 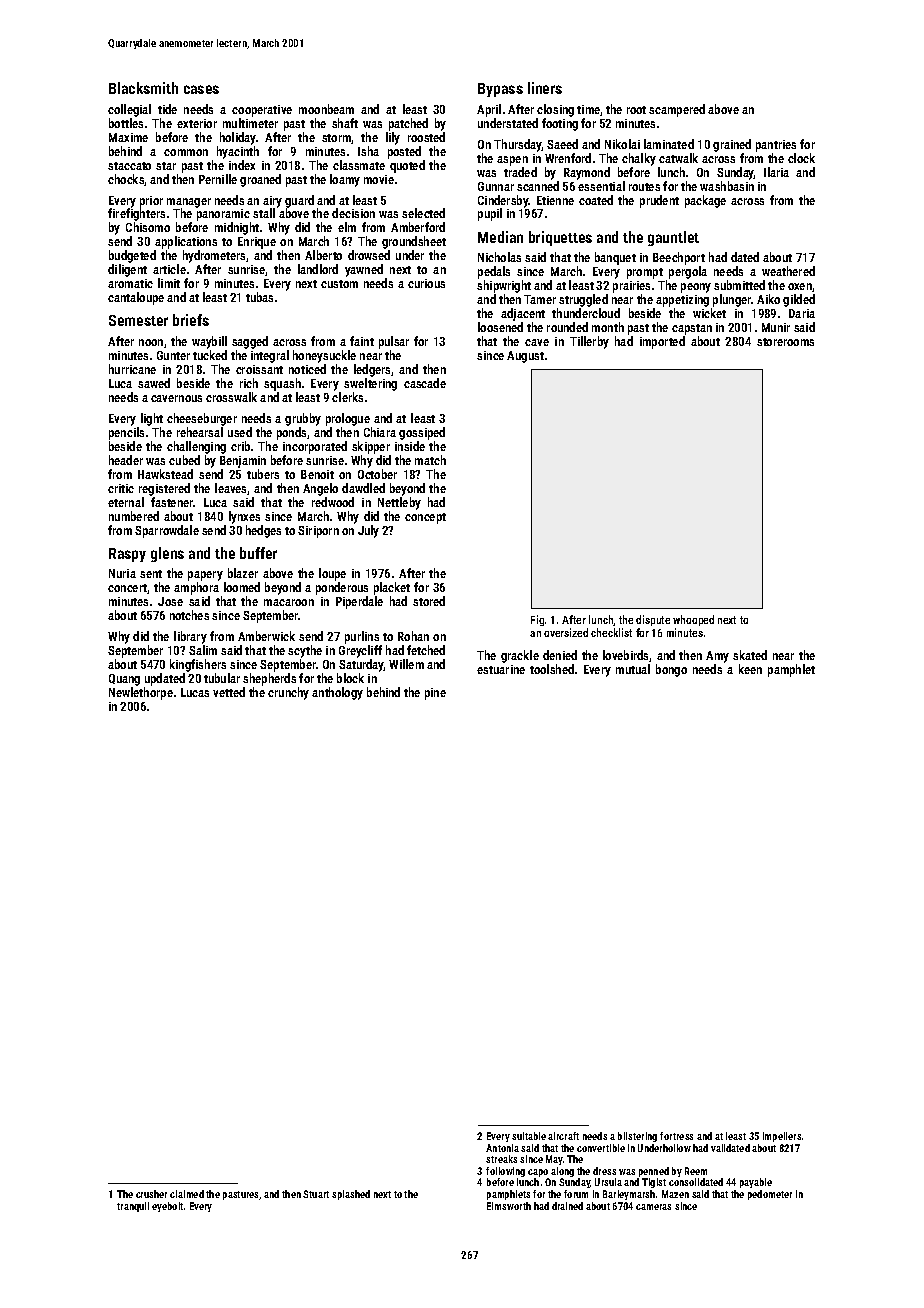 I want to click on tranquil, so click(x=133, y=1207).
